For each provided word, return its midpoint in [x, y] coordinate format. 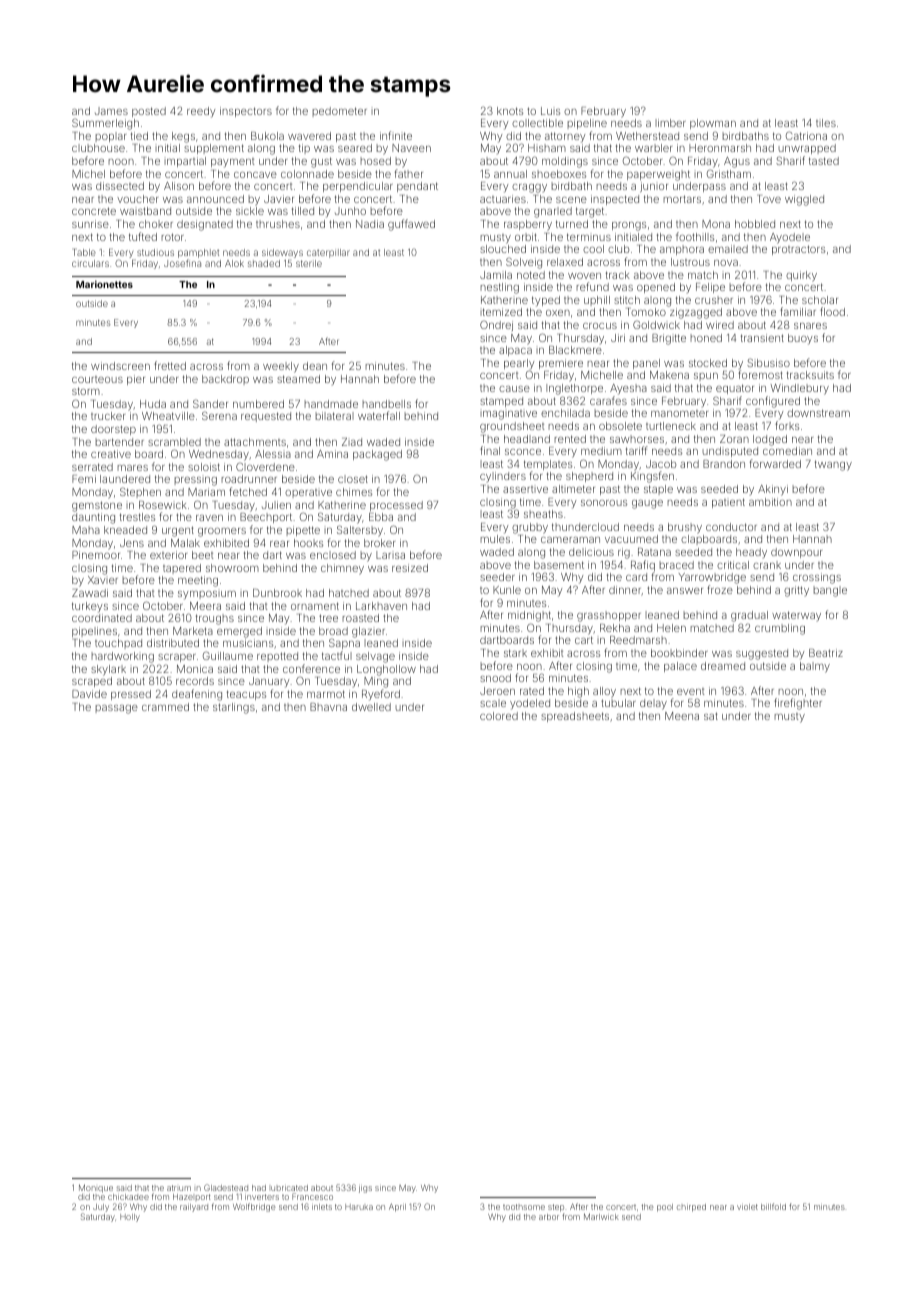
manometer [679, 413]
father [409, 173]
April [397, 1208]
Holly [130, 1218]
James [111, 111]
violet [747, 1207]
